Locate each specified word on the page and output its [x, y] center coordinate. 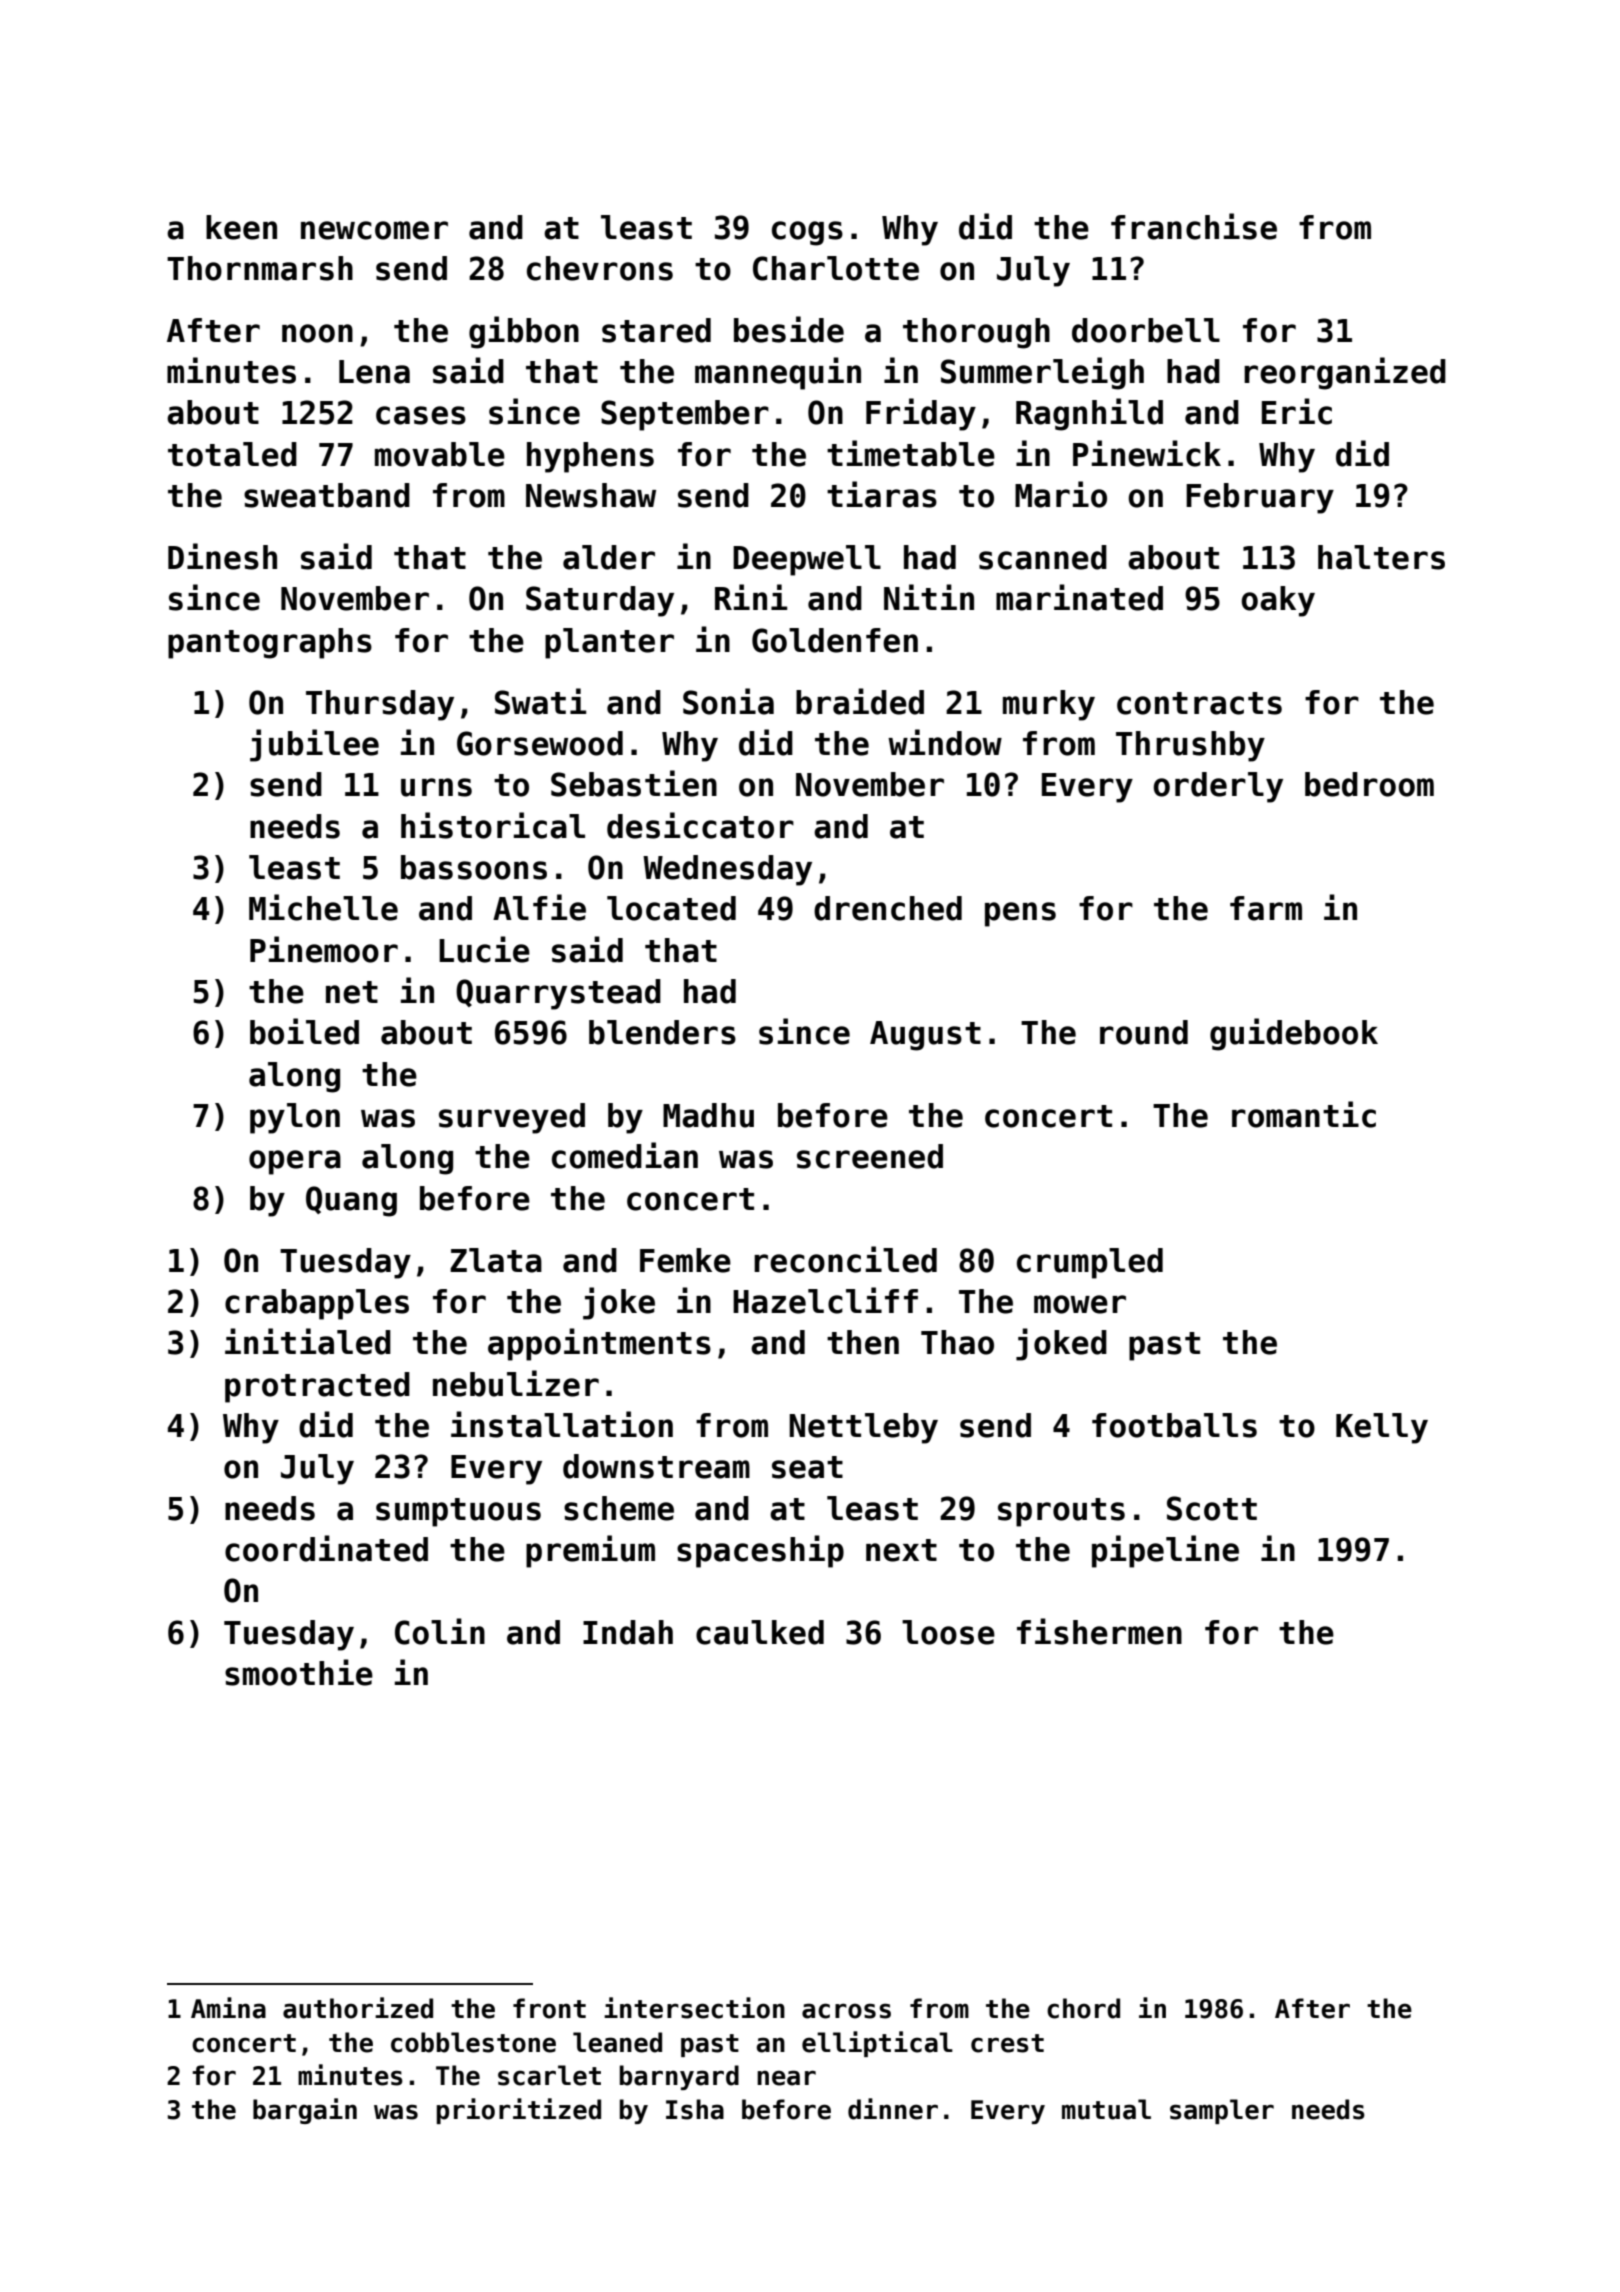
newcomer [374, 230]
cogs [807, 233]
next [901, 1550]
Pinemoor [324, 949]
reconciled [845, 1259]
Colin [440, 1631]
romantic [1304, 1114]
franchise [1194, 226]
